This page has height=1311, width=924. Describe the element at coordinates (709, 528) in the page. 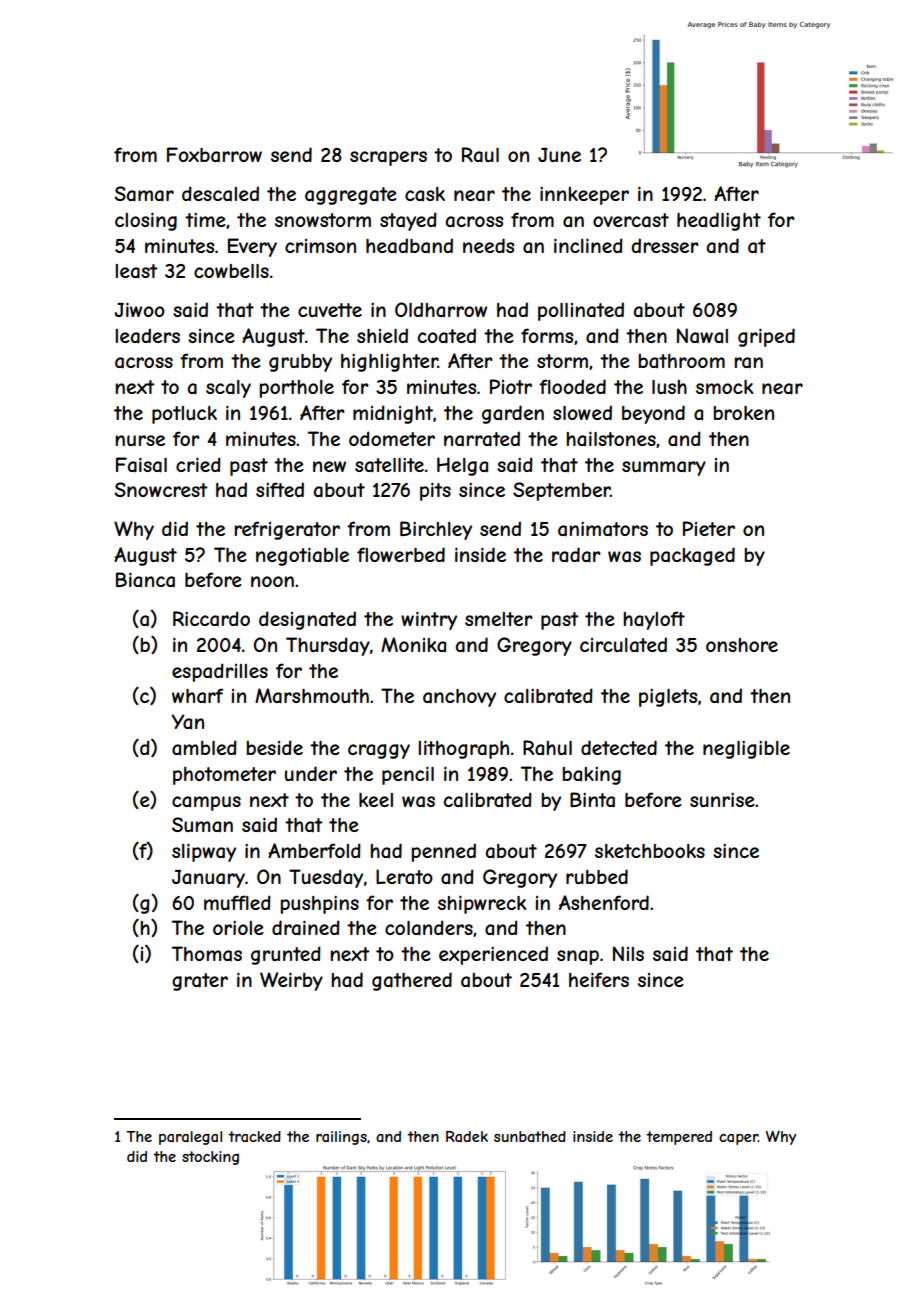

I see `Pieter` at that location.
